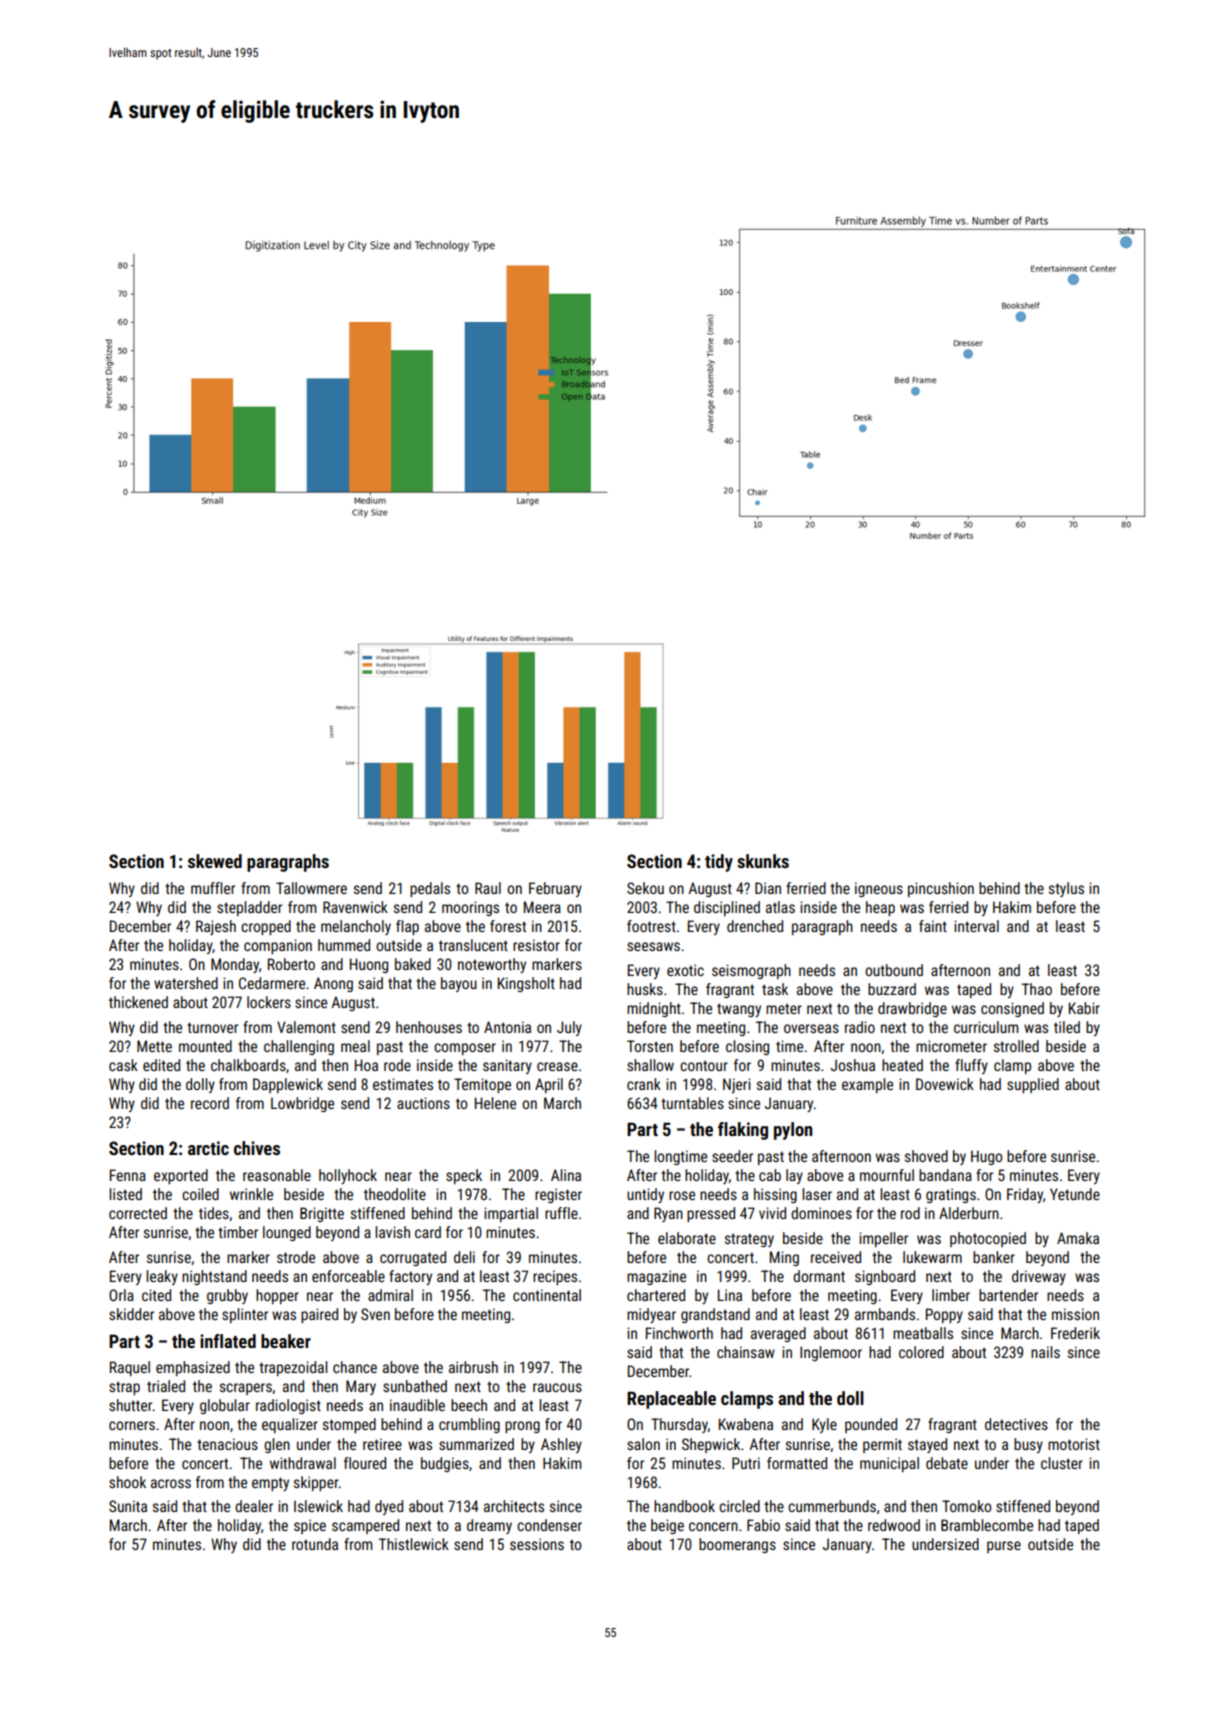 The width and height of the screenshot is (1209, 1709). Describe the element at coordinates (945, 1084) in the screenshot. I see `Dovewick` at that location.
